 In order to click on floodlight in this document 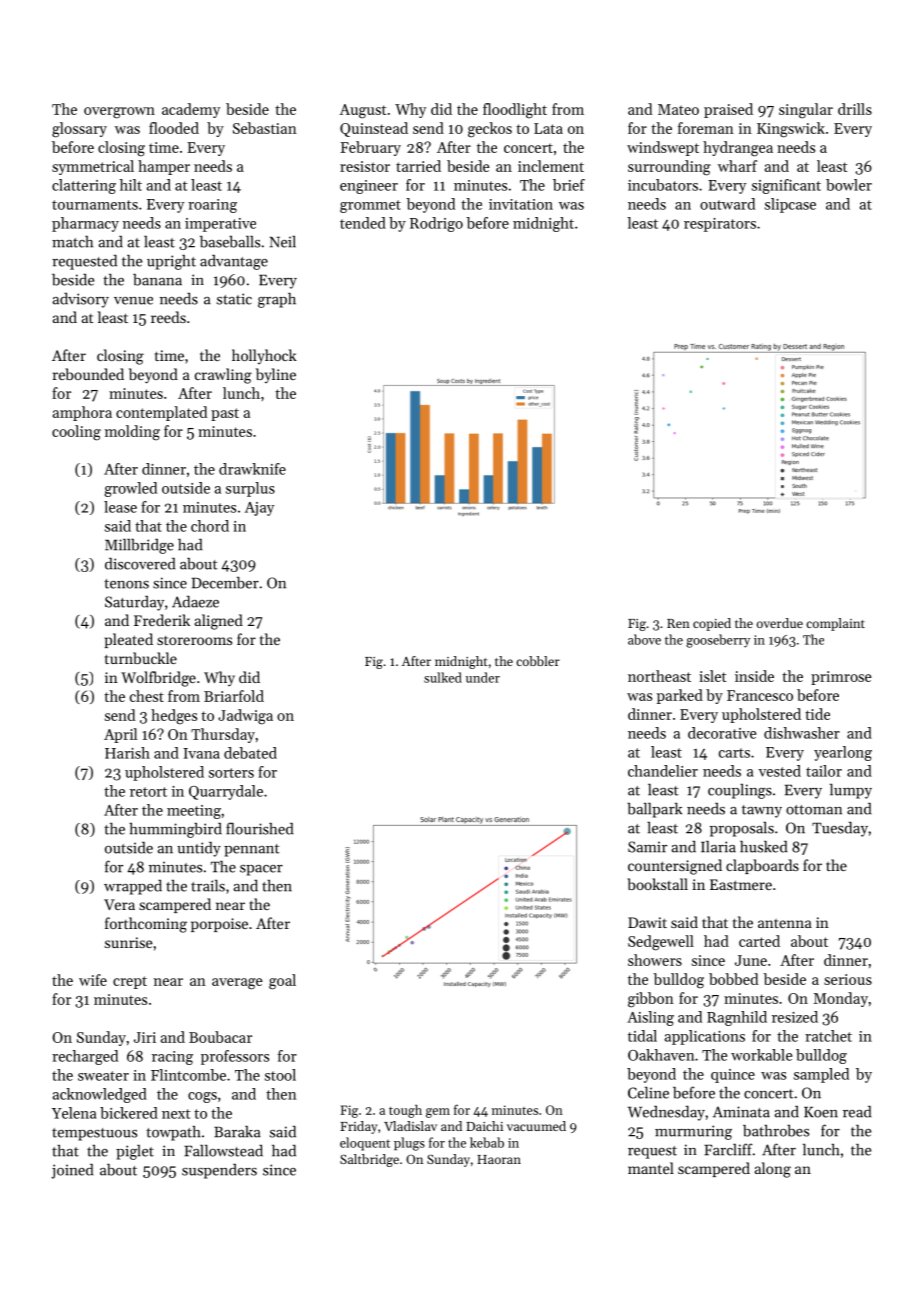, I will do `click(515, 111)`.
